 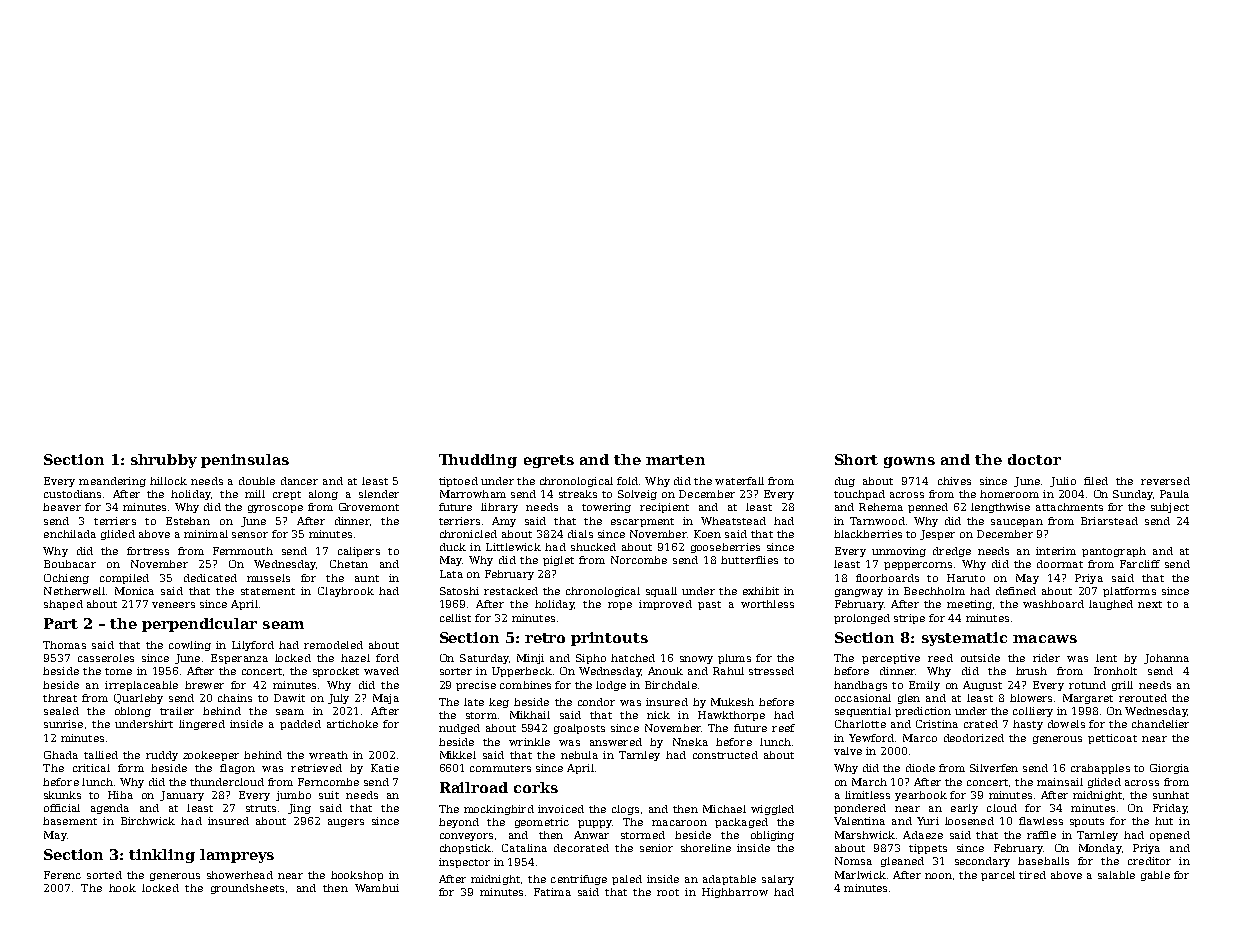 I want to click on Fatima, so click(x=552, y=892).
